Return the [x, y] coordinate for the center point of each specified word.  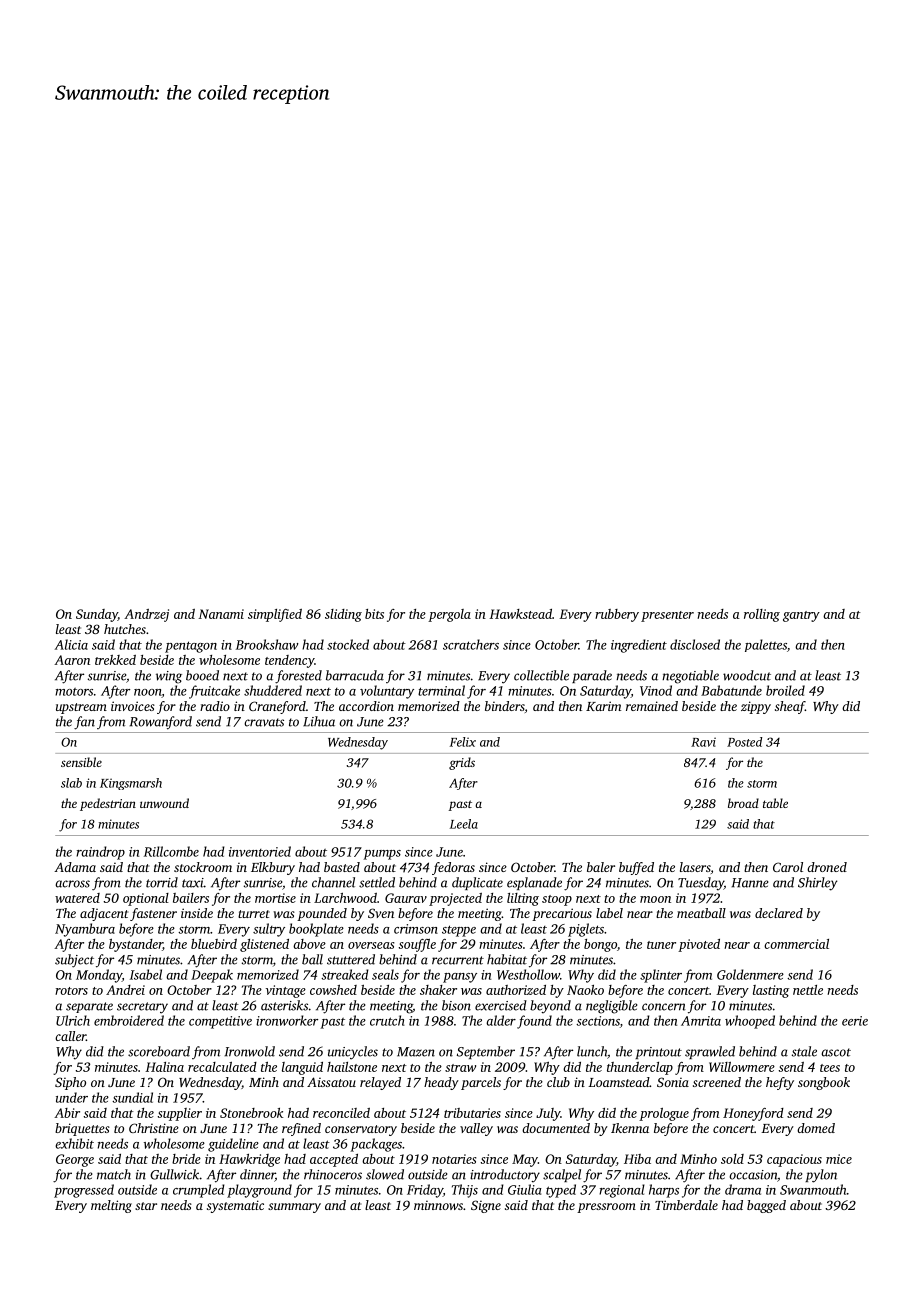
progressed [84, 1191]
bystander [136, 945]
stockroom [203, 867]
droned [827, 867]
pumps [382, 855]
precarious [562, 914]
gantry [801, 616]
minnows [438, 1205]
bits [374, 614]
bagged [766, 1206]
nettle [808, 990]
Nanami [221, 614]
